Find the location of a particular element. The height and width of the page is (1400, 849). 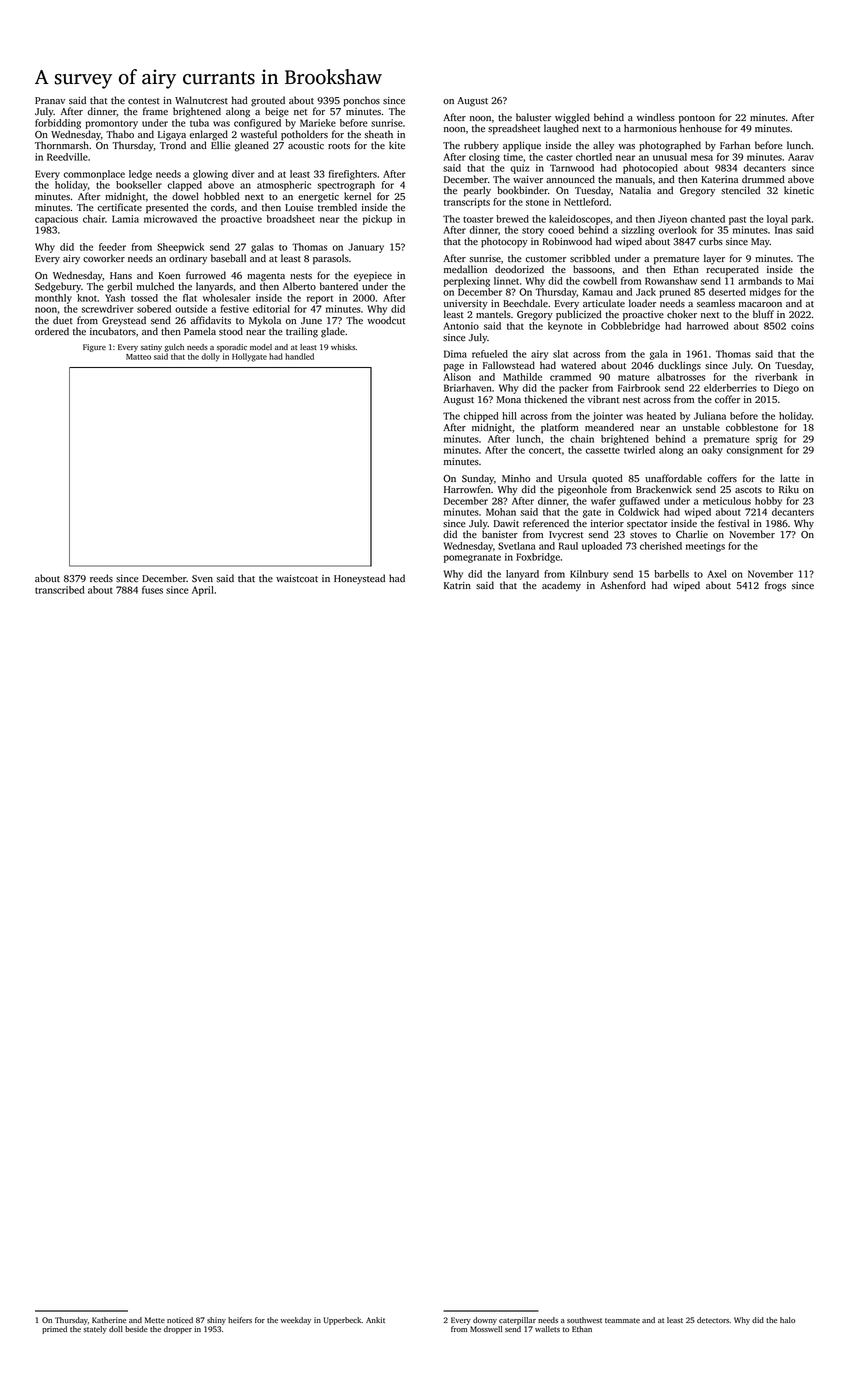

April is located at coordinates (203, 591).
